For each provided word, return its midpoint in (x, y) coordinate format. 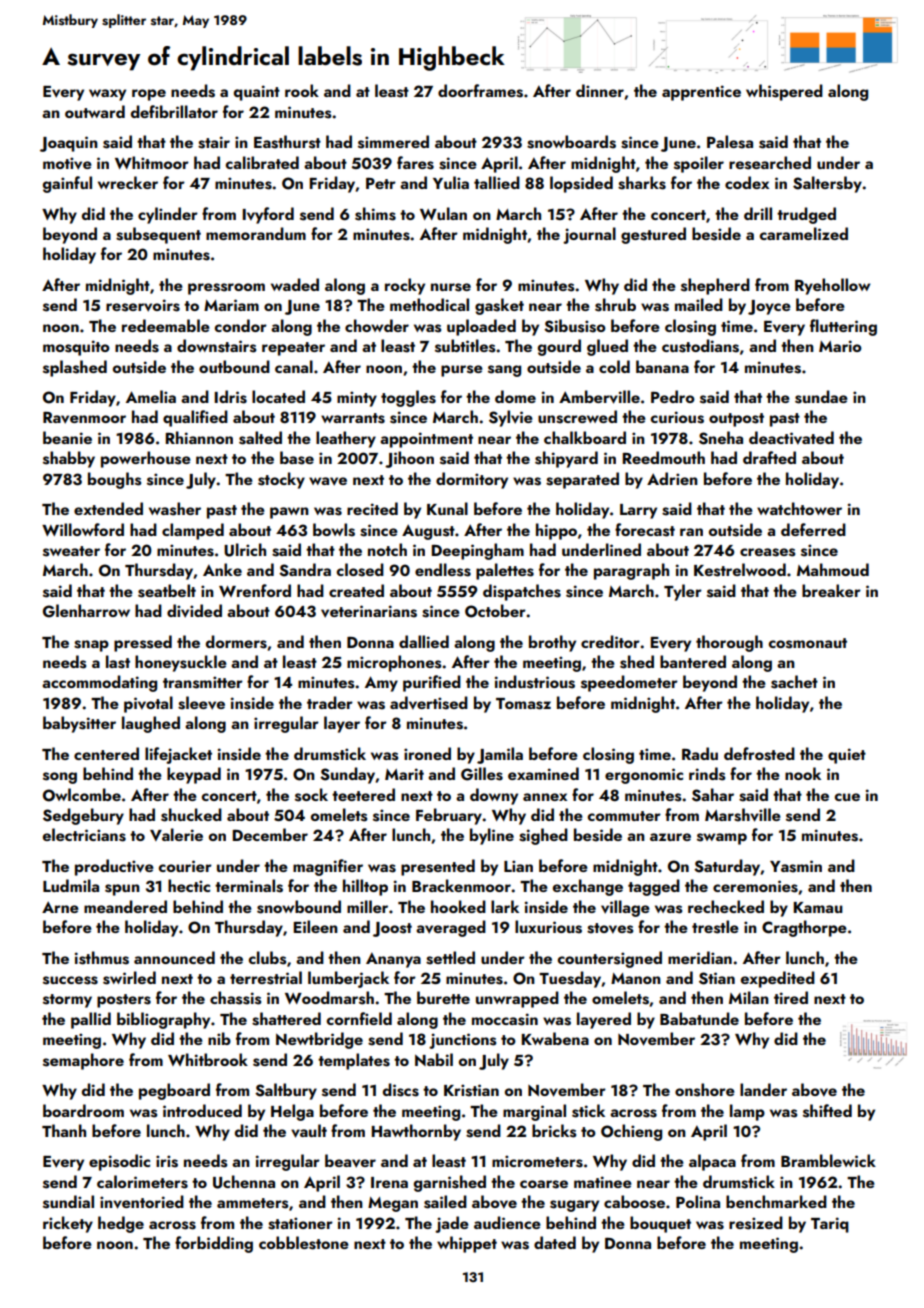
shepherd (715, 286)
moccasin (505, 1019)
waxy (107, 95)
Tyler (683, 592)
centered (106, 753)
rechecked (726, 906)
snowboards (571, 142)
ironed (427, 753)
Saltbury (286, 1091)
